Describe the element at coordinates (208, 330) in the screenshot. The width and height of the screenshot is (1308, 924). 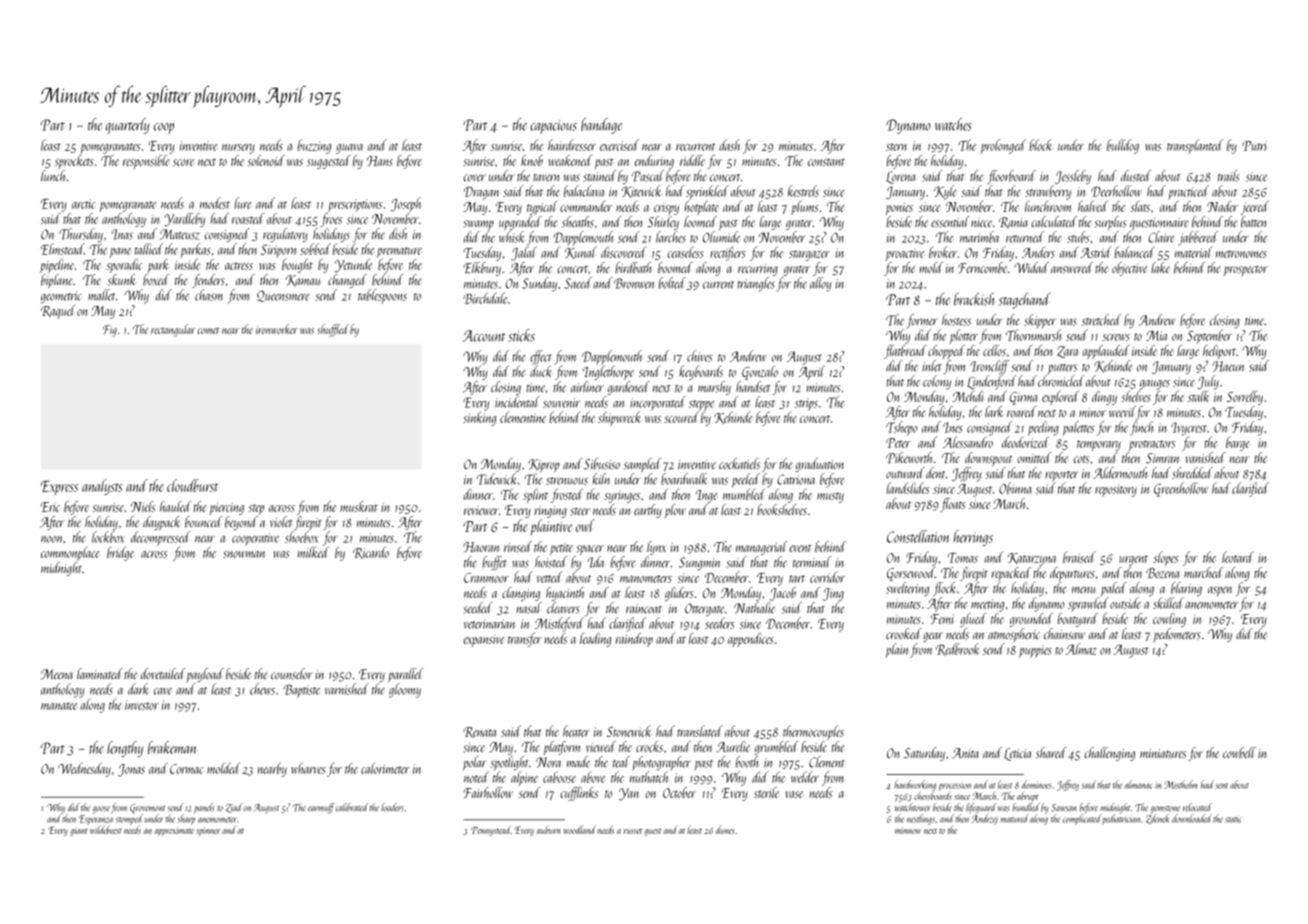
I see `comet` at that location.
